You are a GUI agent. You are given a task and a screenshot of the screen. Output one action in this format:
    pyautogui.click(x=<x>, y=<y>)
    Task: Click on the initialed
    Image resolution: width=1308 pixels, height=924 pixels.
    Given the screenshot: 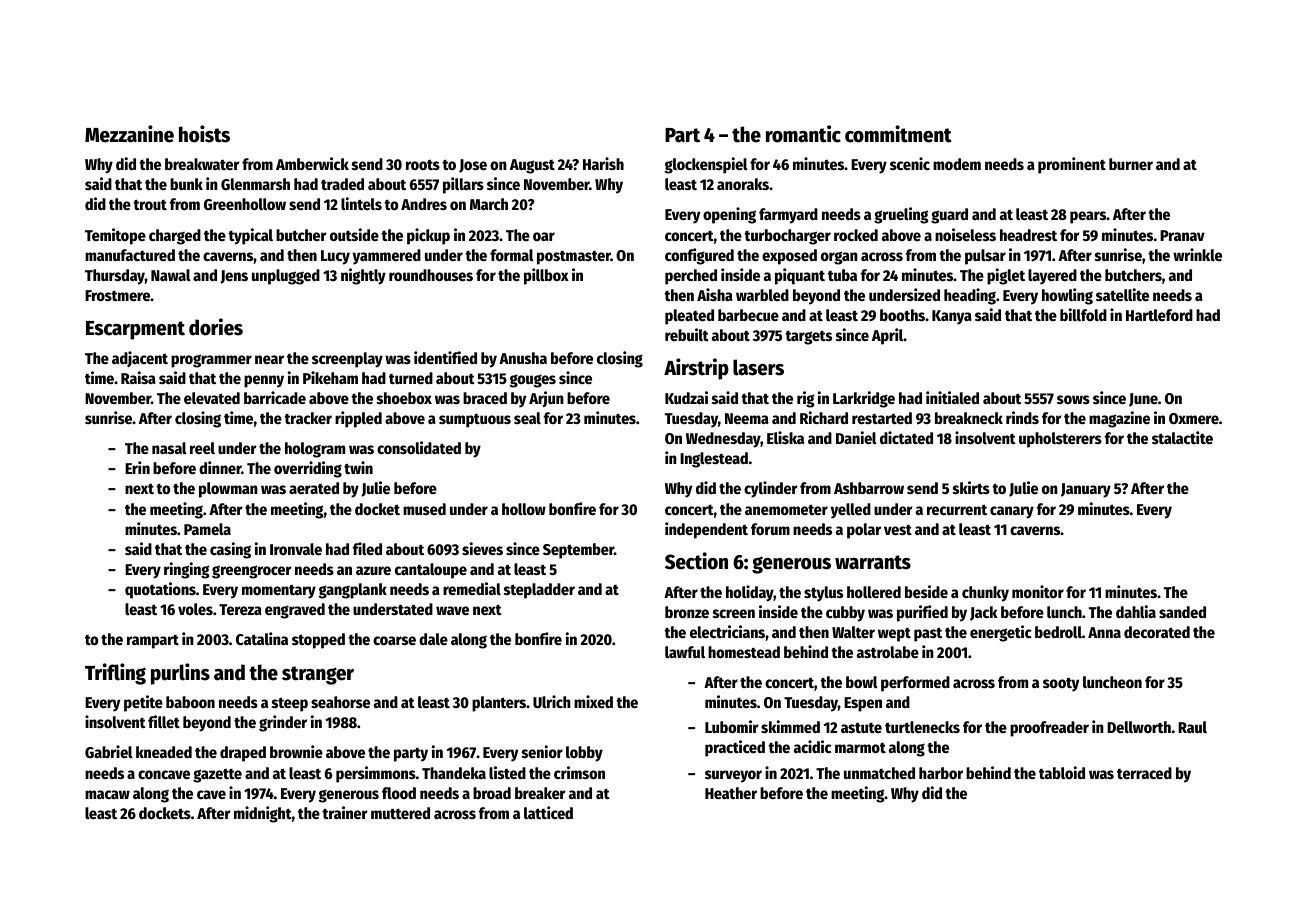 What is the action you would take?
    pyautogui.click(x=952, y=397)
